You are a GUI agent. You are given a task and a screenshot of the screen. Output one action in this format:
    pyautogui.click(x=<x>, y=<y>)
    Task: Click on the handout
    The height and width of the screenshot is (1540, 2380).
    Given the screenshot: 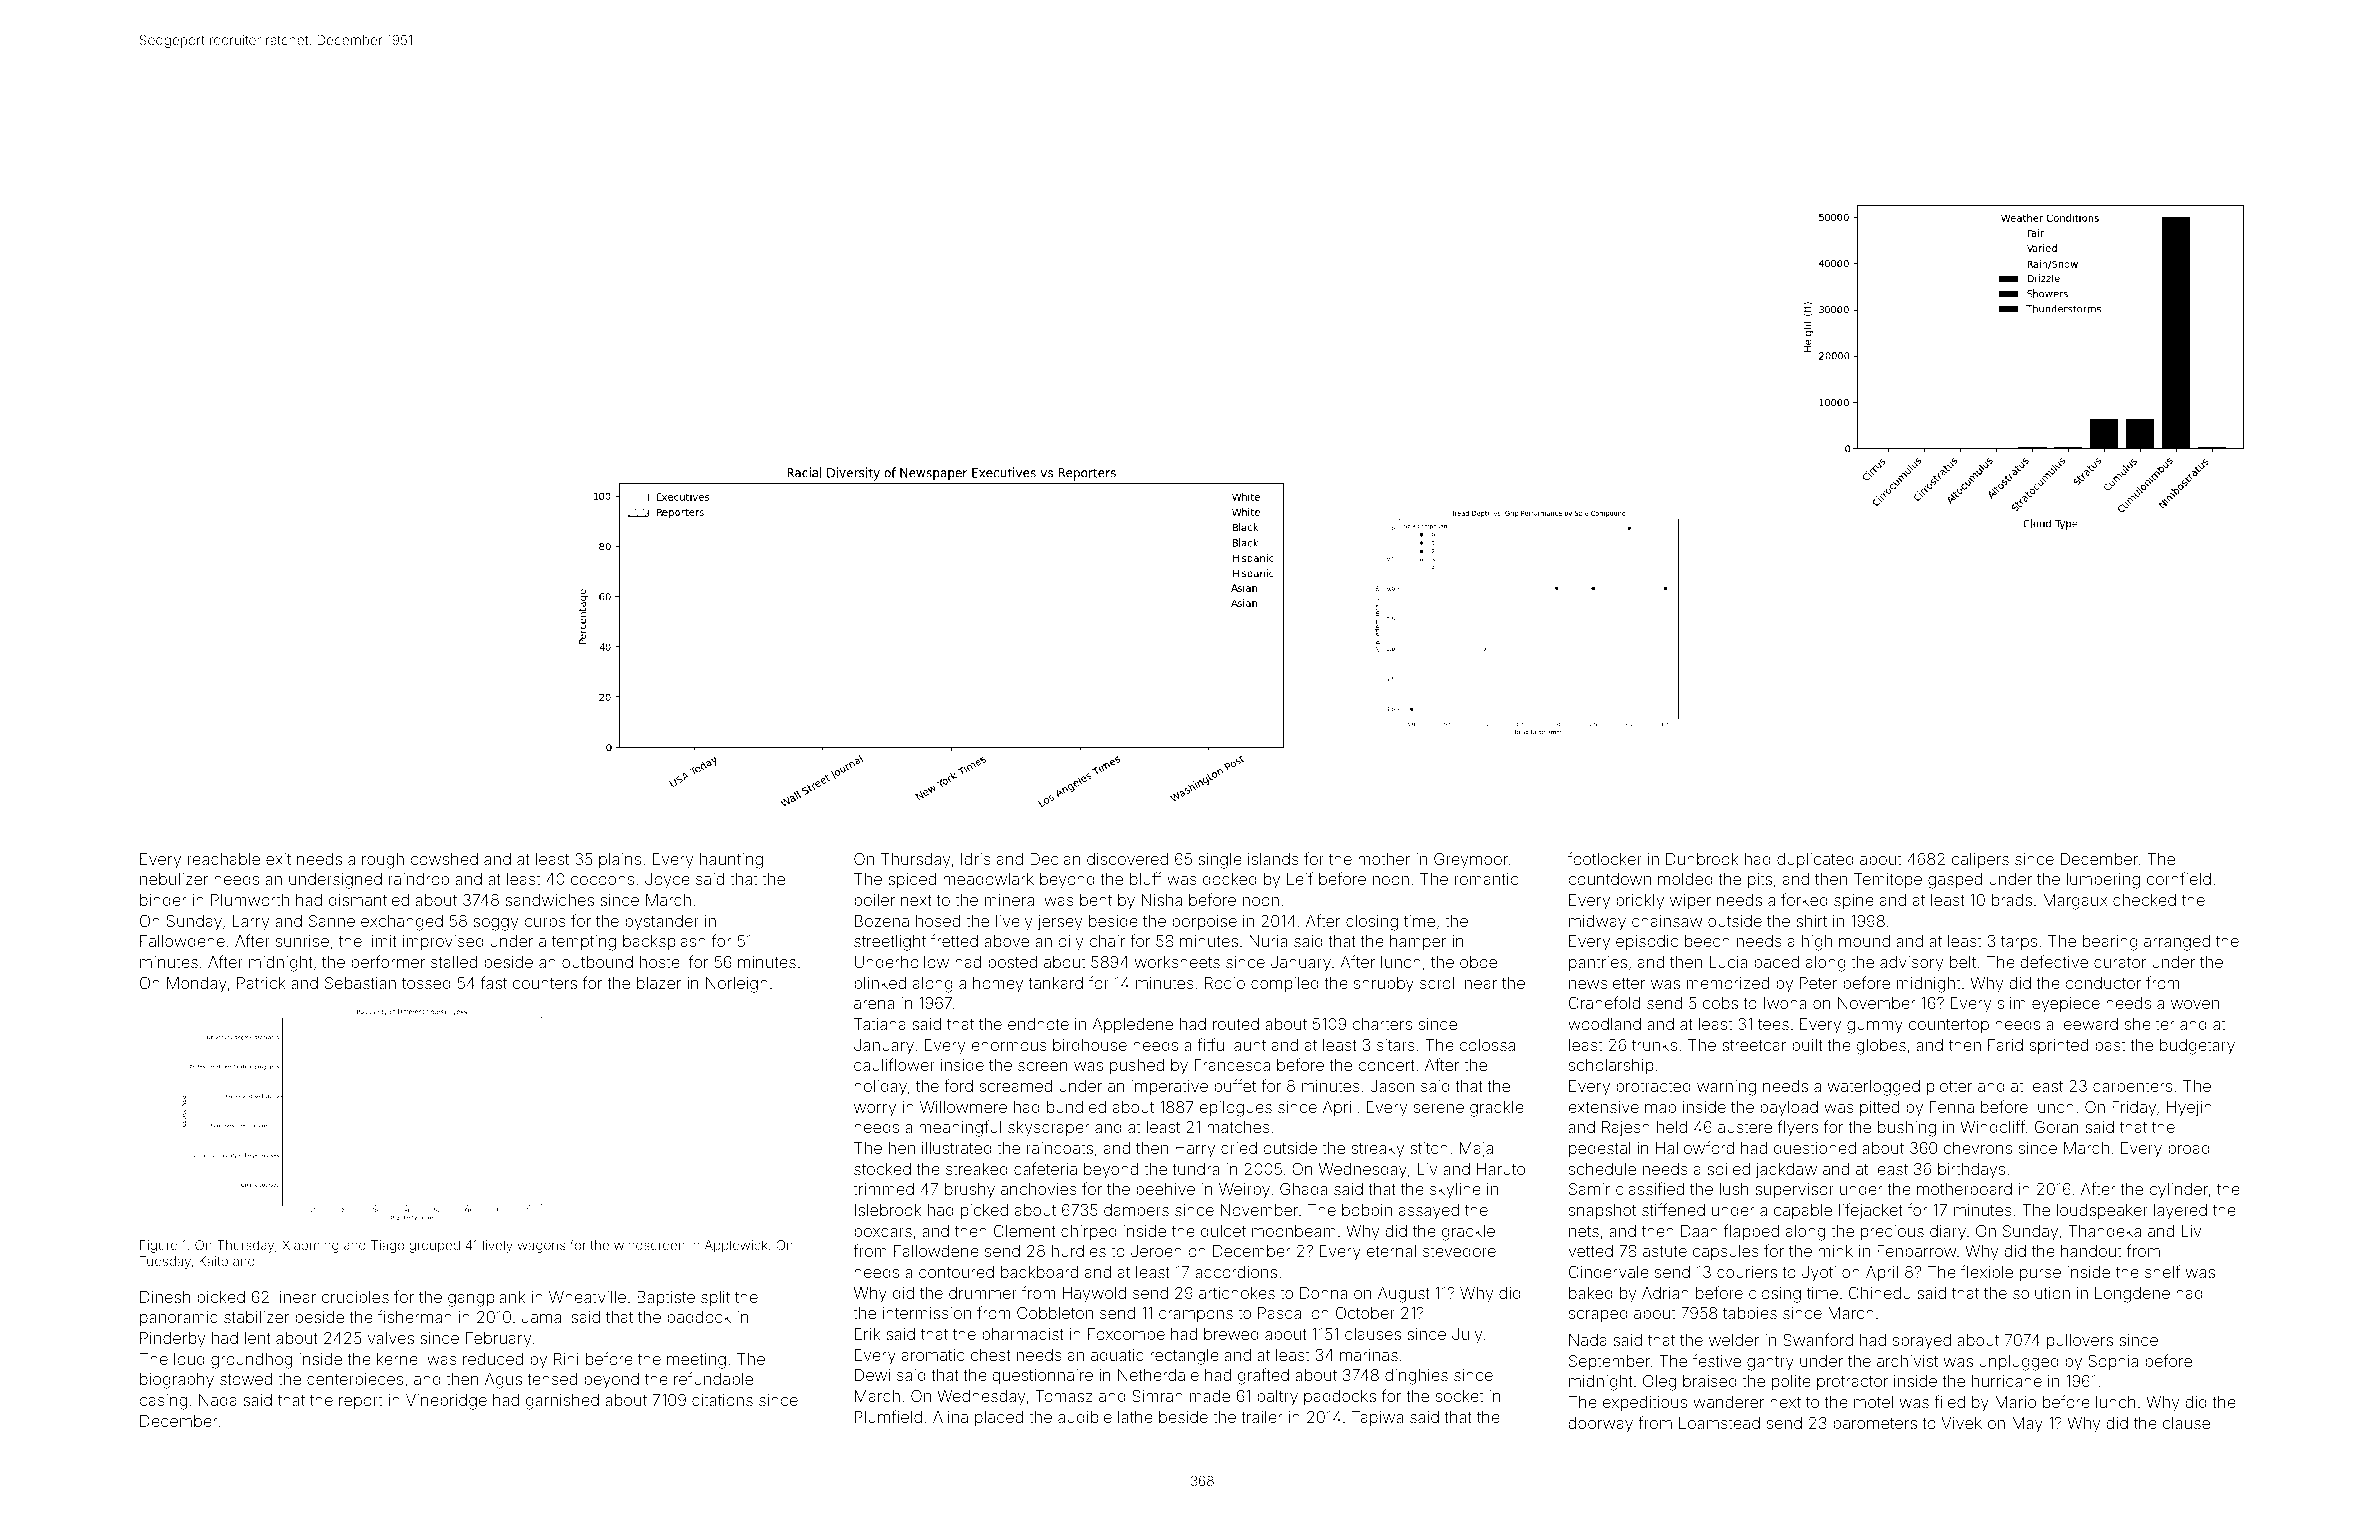 What is the action you would take?
    pyautogui.click(x=2091, y=1251)
